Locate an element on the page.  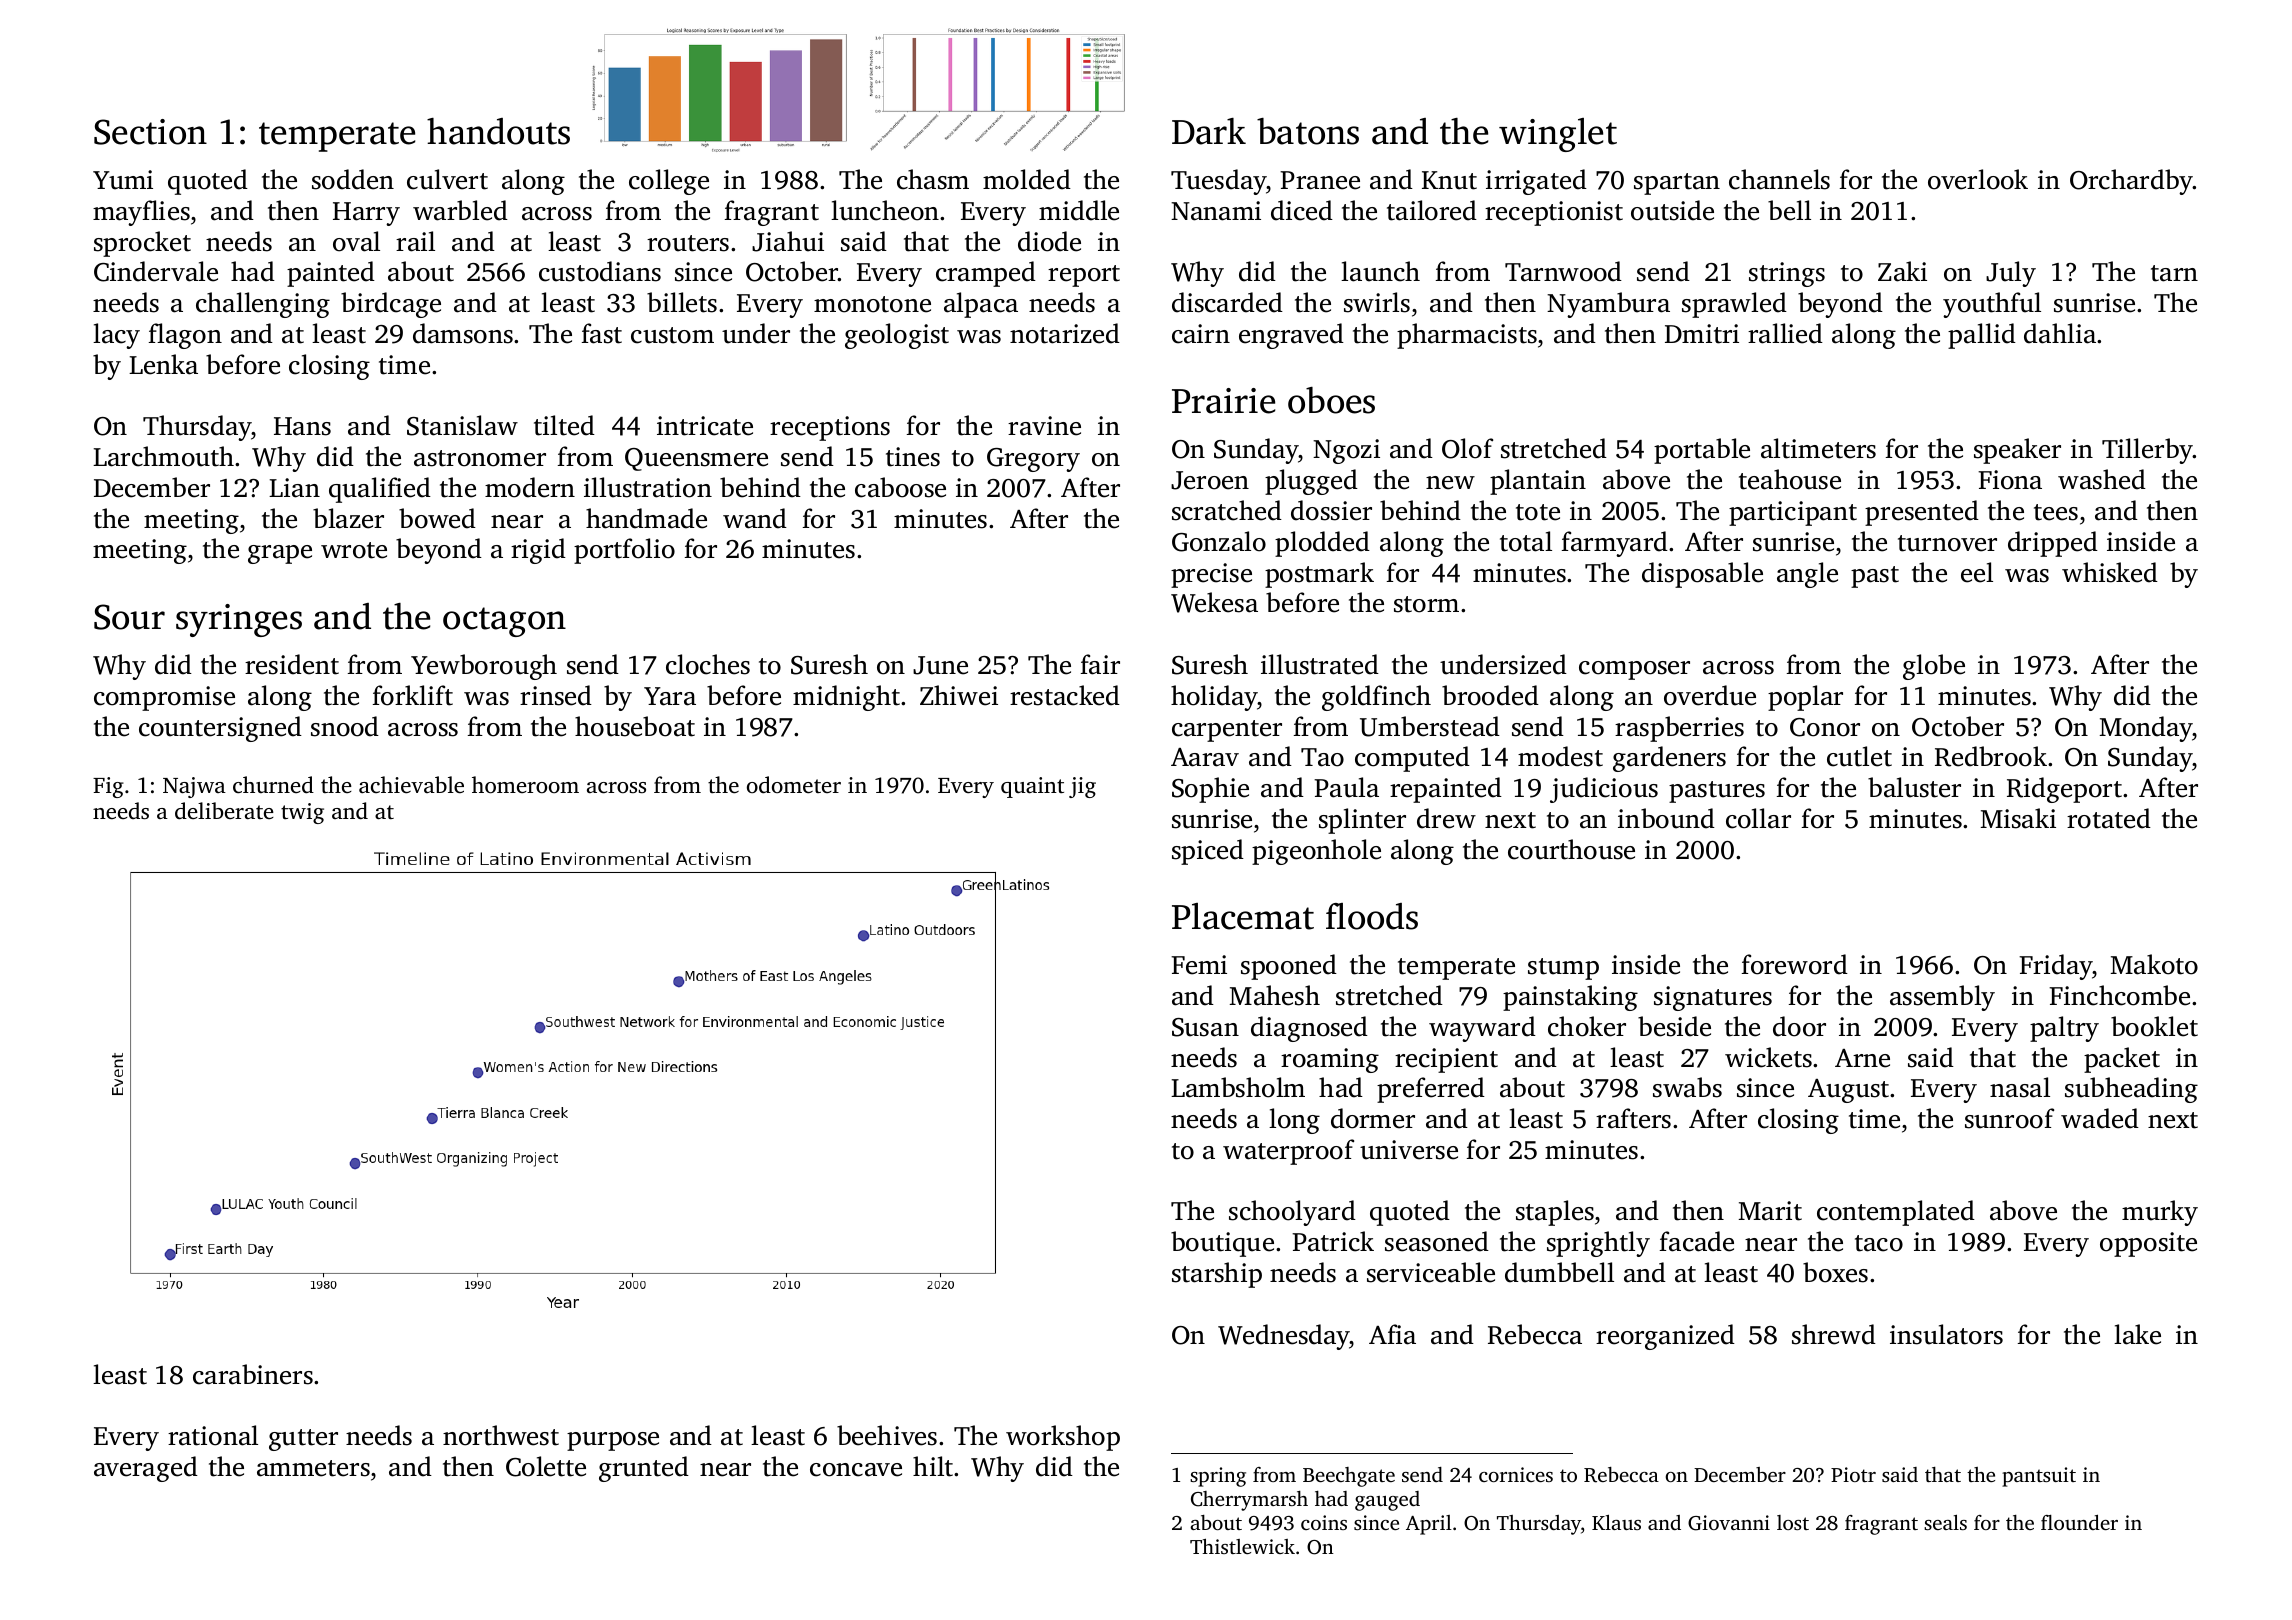
precise is located at coordinates (1211, 575).
